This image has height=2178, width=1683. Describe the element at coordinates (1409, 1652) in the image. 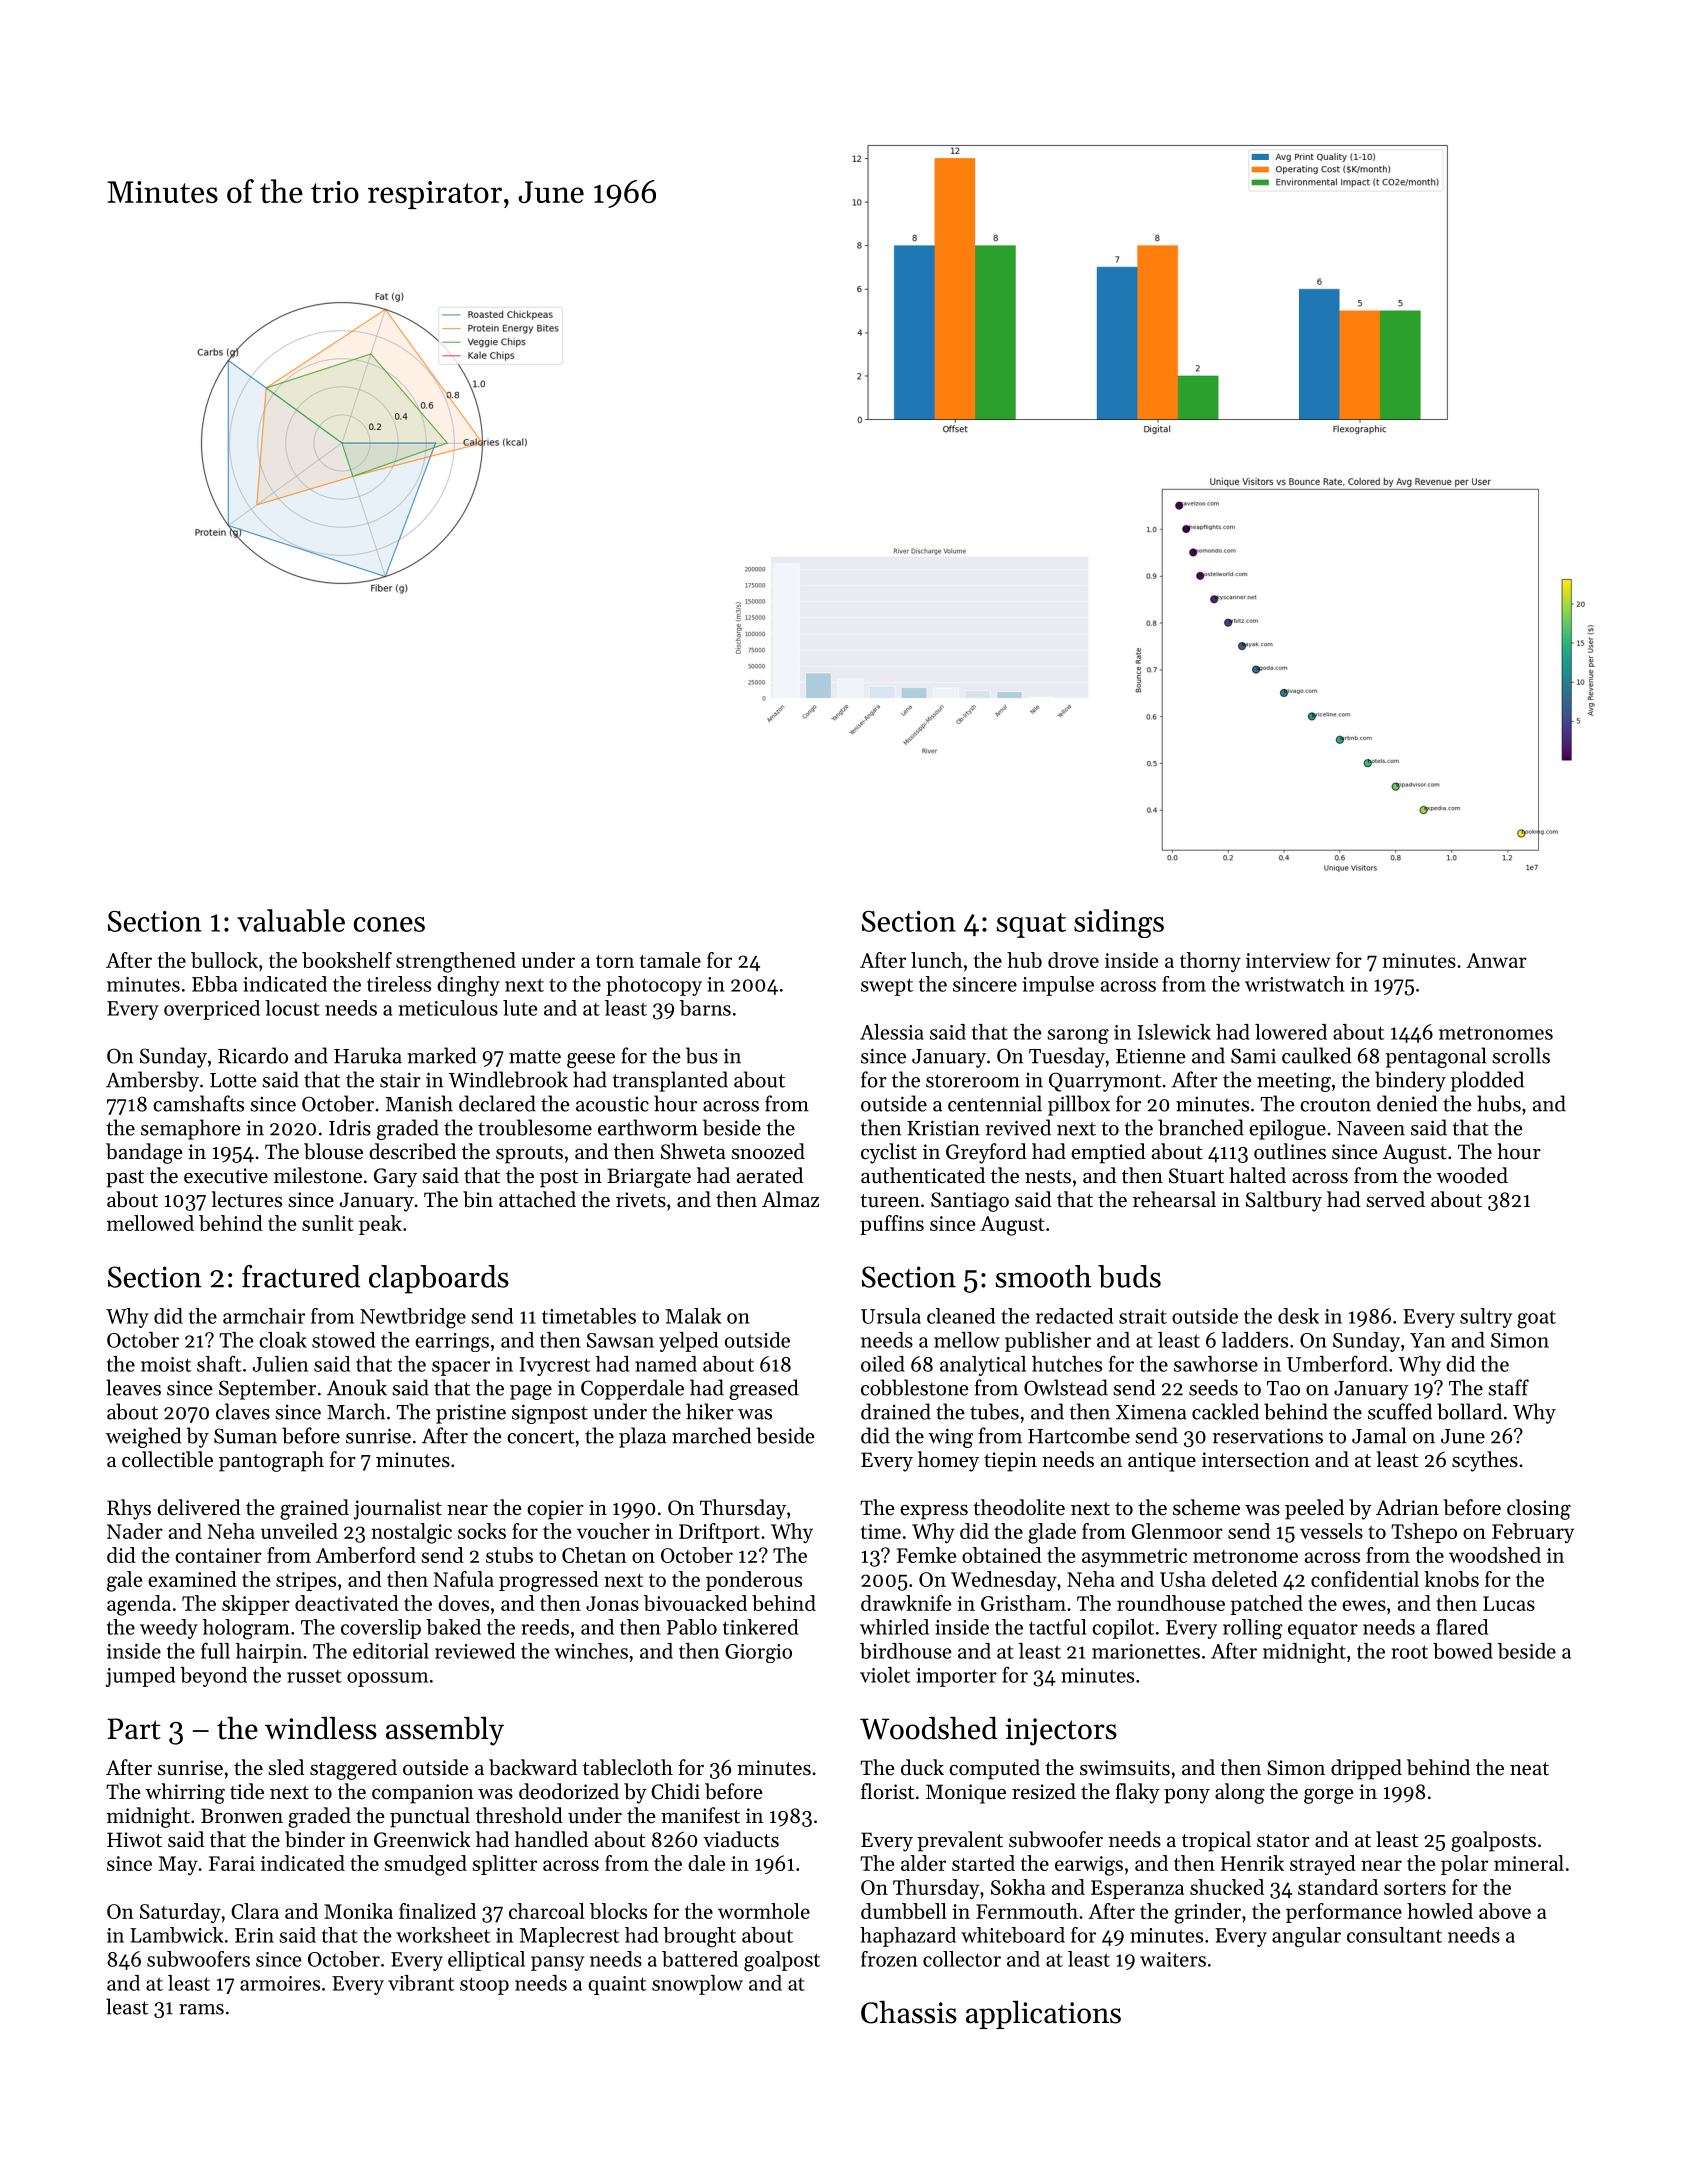

I see `root` at that location.
